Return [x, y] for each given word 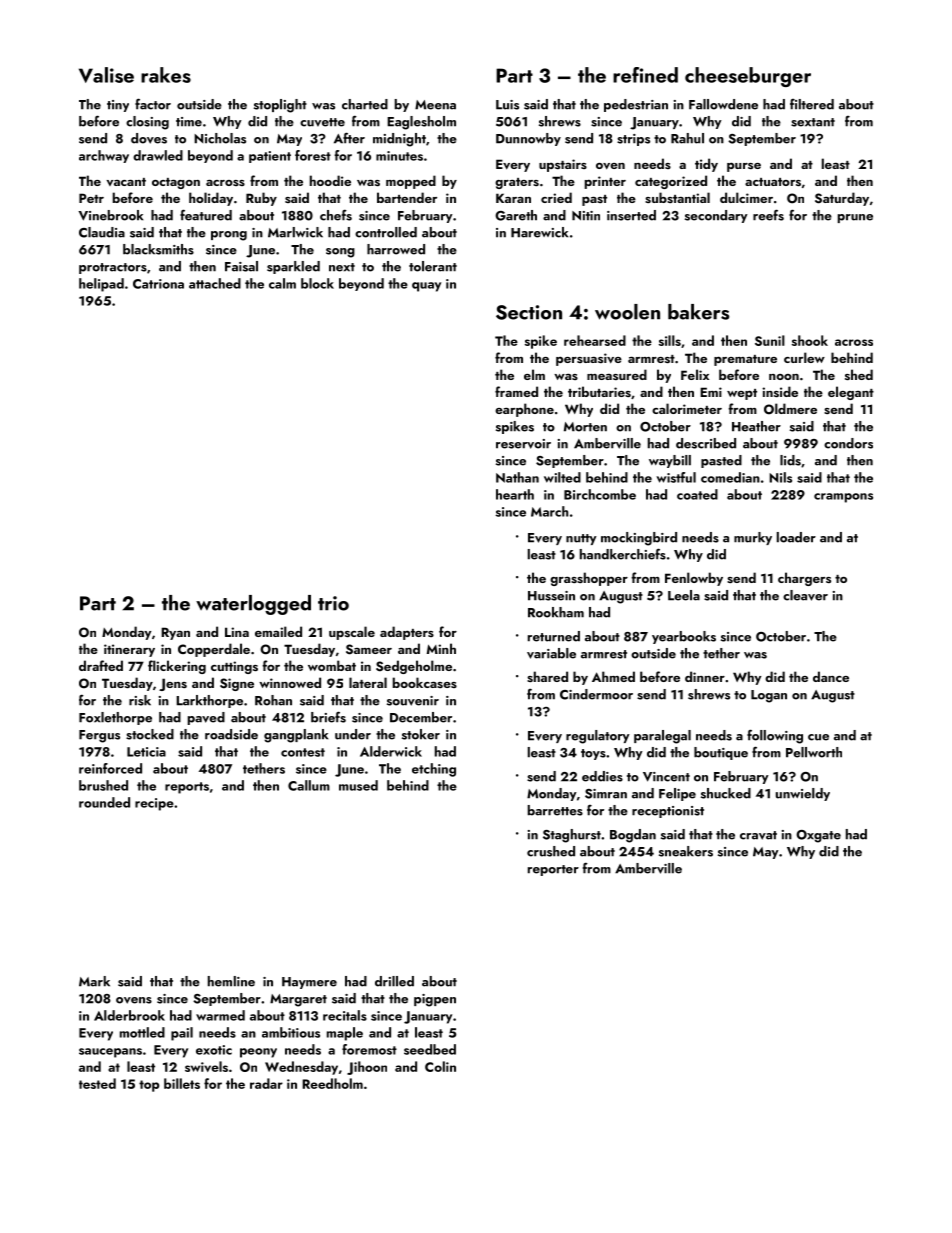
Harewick [539, 232]
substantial [677, 197]
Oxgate [818, 836]
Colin [440, 1066]
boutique [721, 753]
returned [554, 636]
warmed [220, 1015]
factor [153, 104]
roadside [231, 734]
